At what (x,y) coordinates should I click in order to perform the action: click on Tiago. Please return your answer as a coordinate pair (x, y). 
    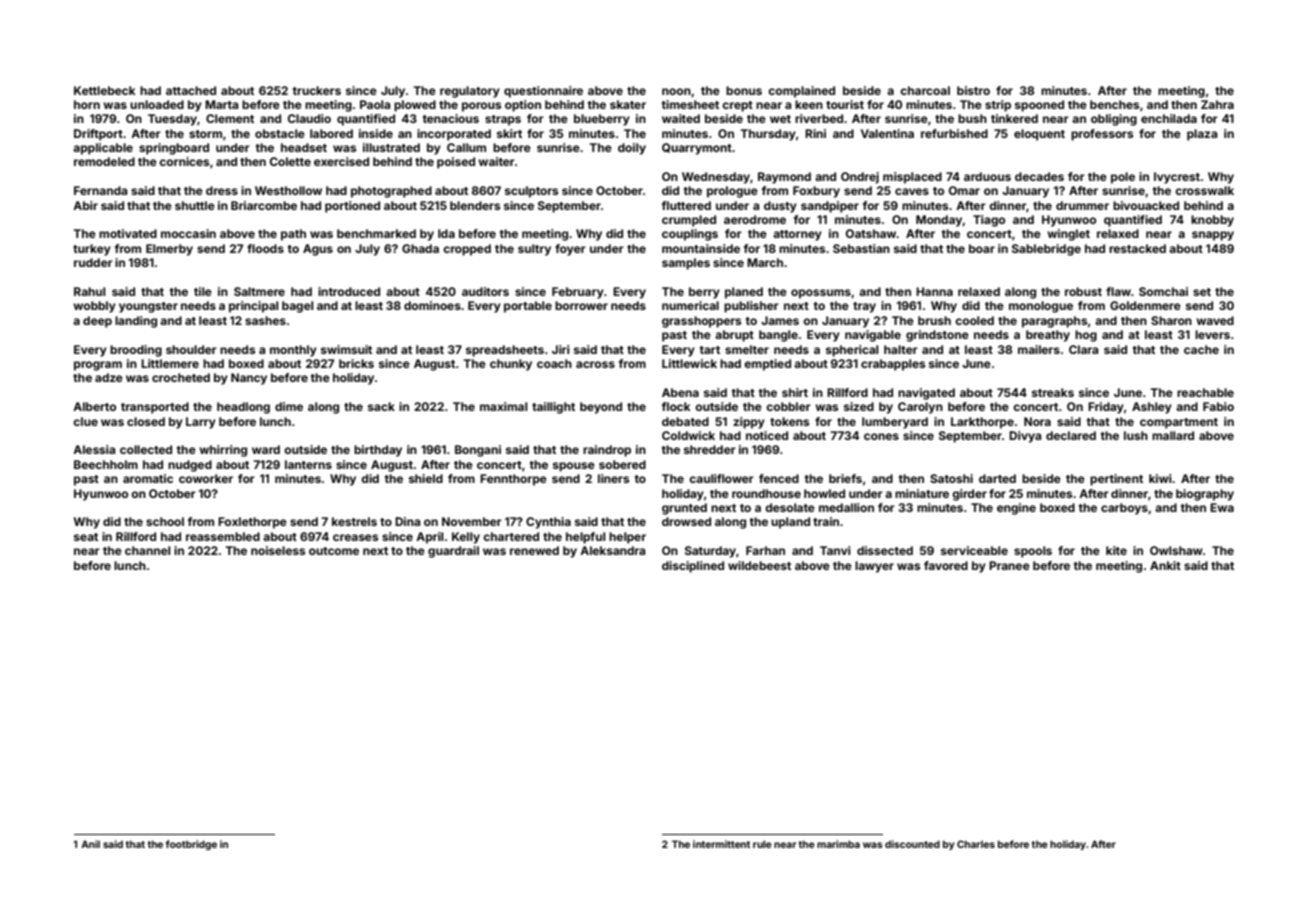
    Looking at the image, I should click on (989, 221).
